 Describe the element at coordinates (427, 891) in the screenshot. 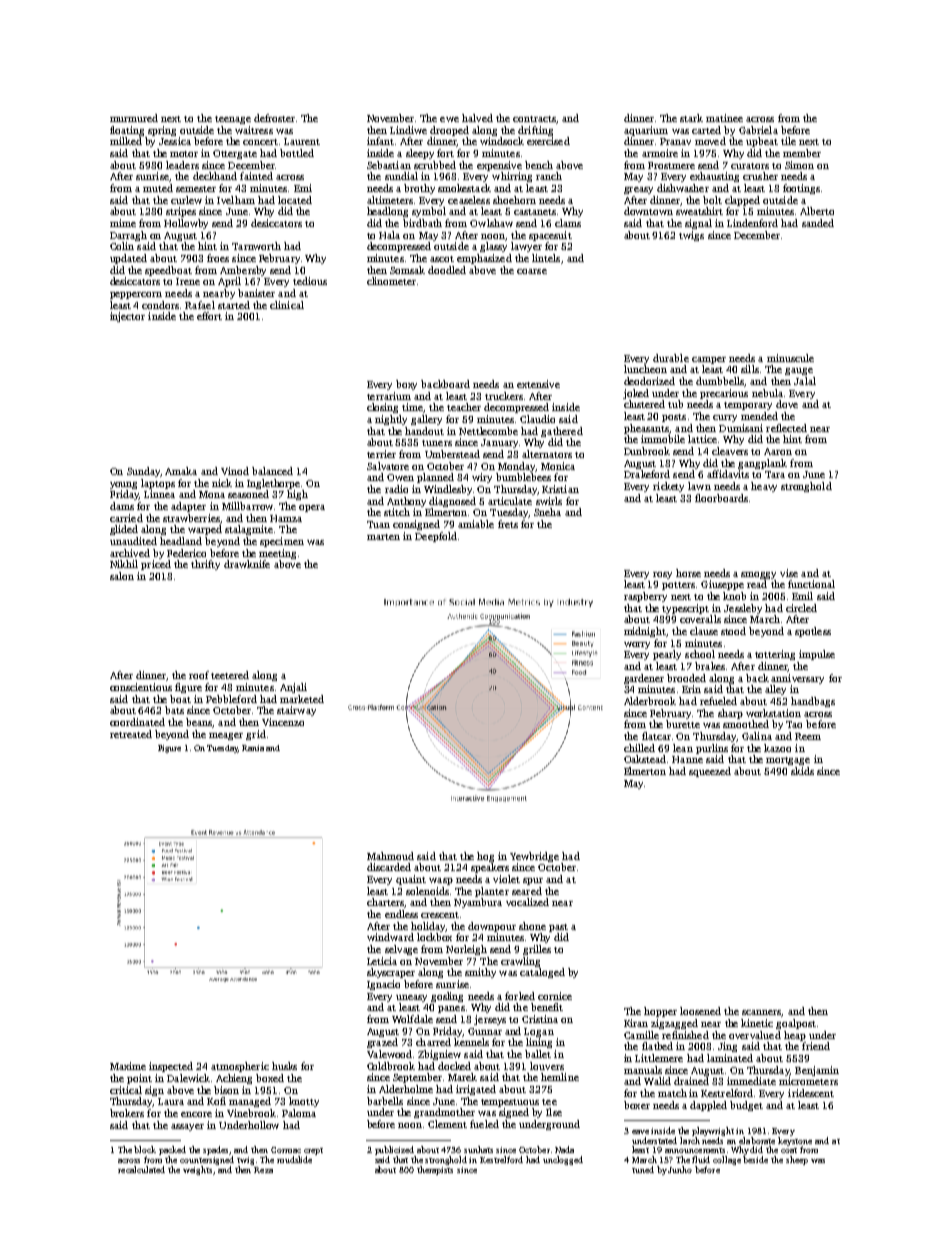

I see `solenoids` at that location.
